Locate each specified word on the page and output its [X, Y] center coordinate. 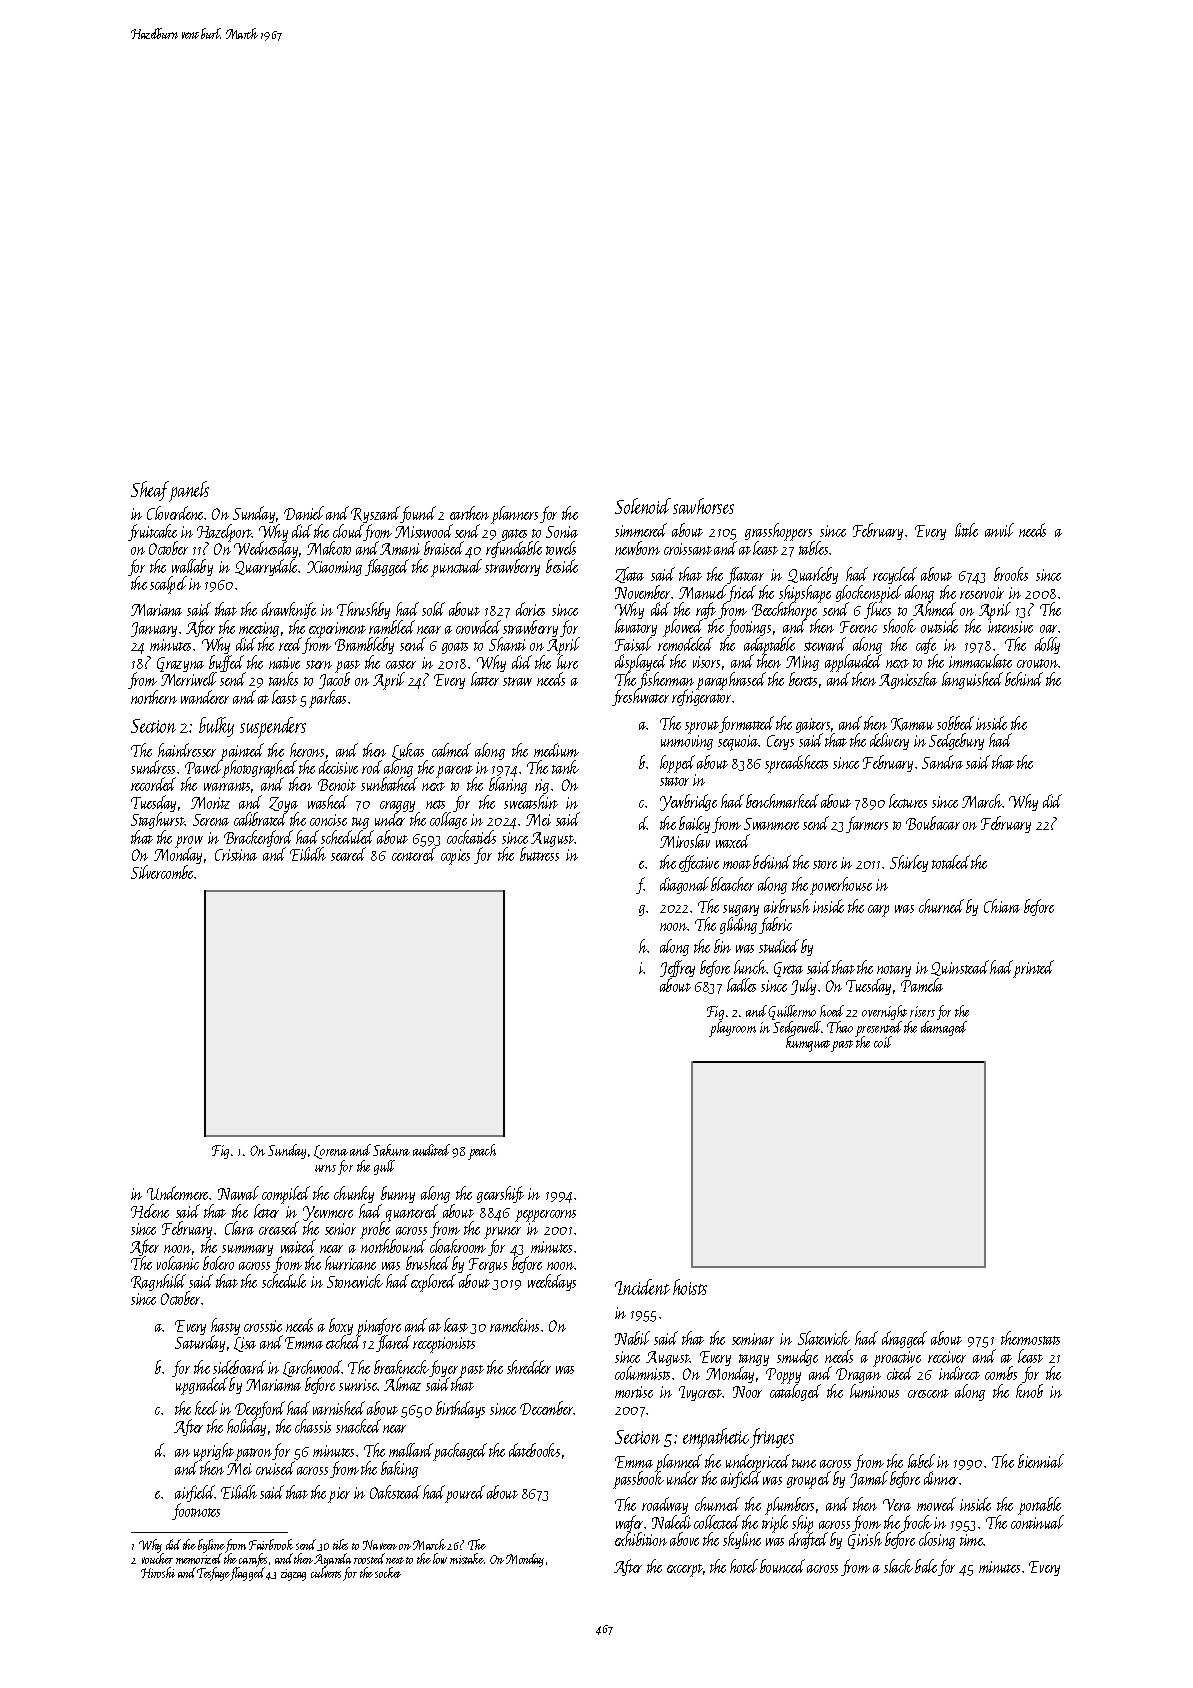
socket [388, 1572]
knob [1029, 1391]
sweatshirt [531, 802]
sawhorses [703, 506]
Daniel [304, 513]
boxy [341, 1327]
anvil [999, 530]
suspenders [273, 727]
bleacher [732, 884]
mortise [634, 1392]
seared [348, 854]
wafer [630, 1524]
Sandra [942, 762]
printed [1034, 969]
